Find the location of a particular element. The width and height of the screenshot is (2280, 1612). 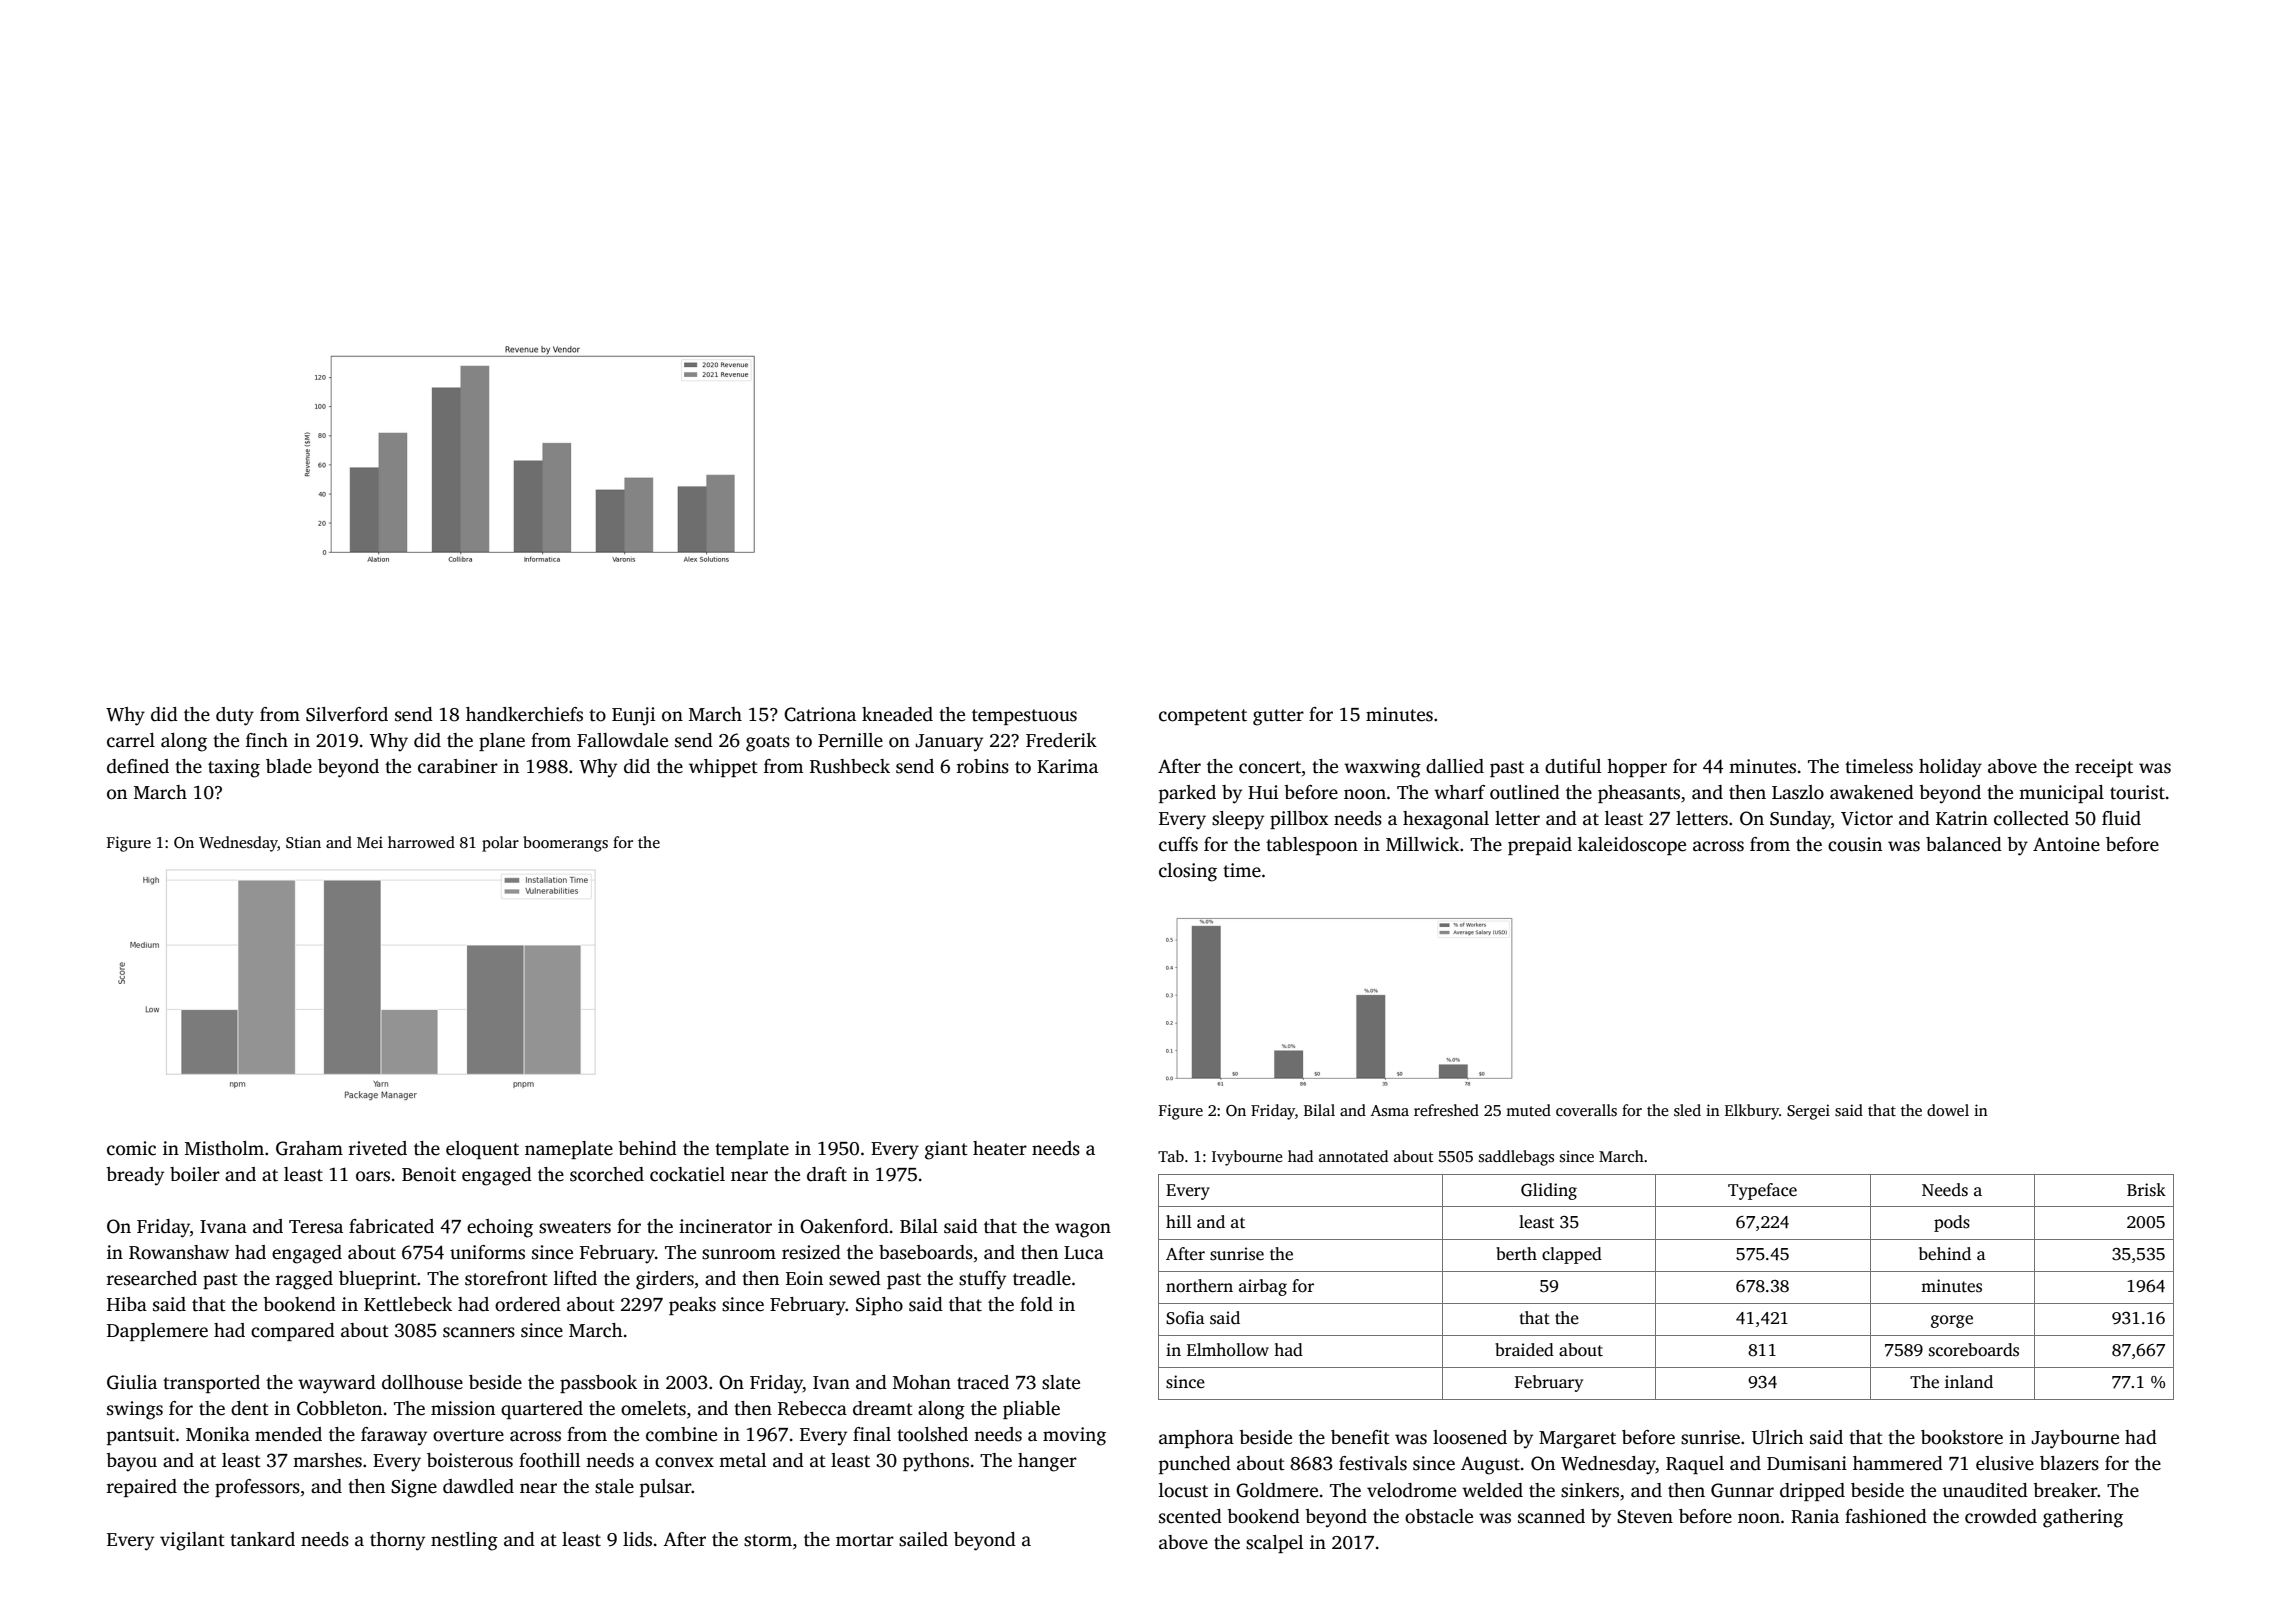

scalpel is located at coordinates (1274, 1544).
